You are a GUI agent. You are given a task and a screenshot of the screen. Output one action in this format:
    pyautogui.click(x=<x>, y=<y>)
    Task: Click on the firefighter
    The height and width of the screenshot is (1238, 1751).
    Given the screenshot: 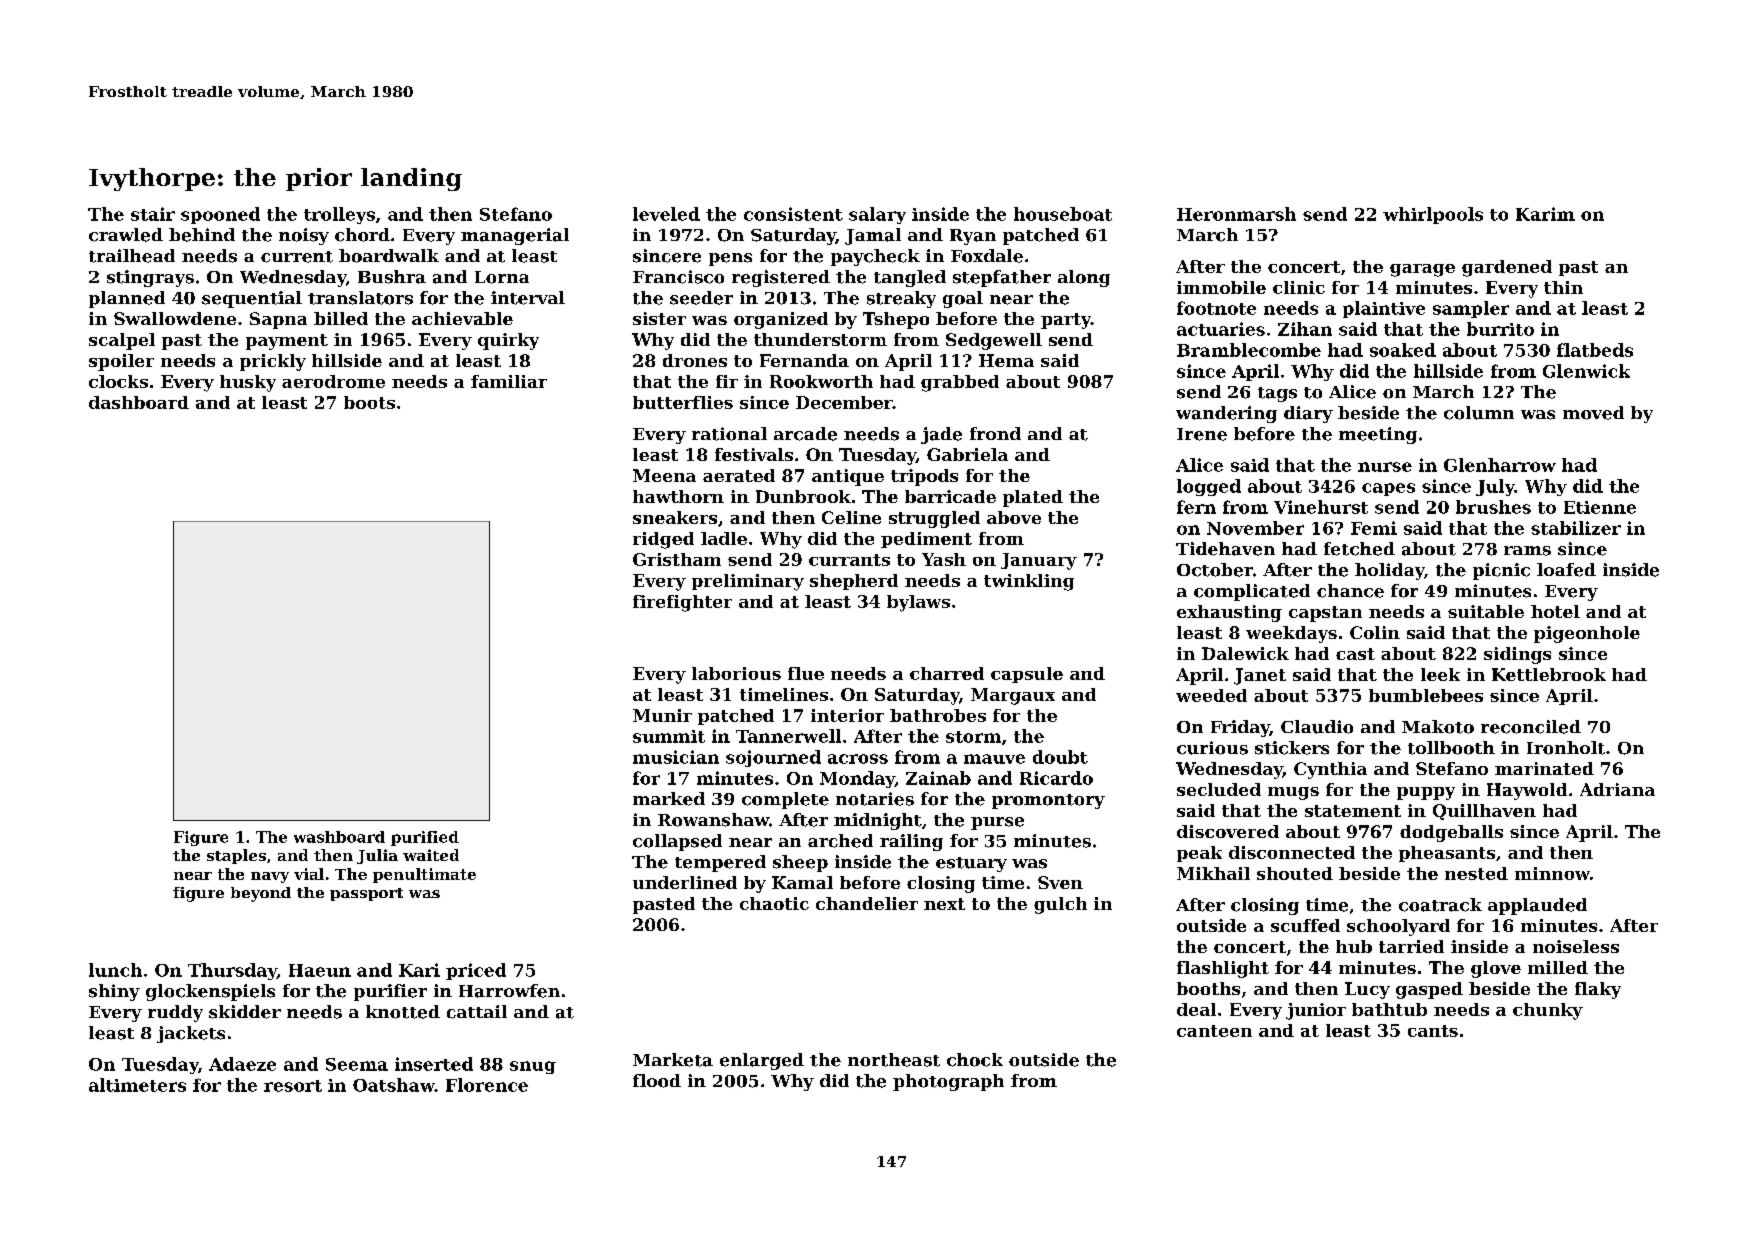 What is the action you would take?
    pyautogui.click(x=682, y=603)
